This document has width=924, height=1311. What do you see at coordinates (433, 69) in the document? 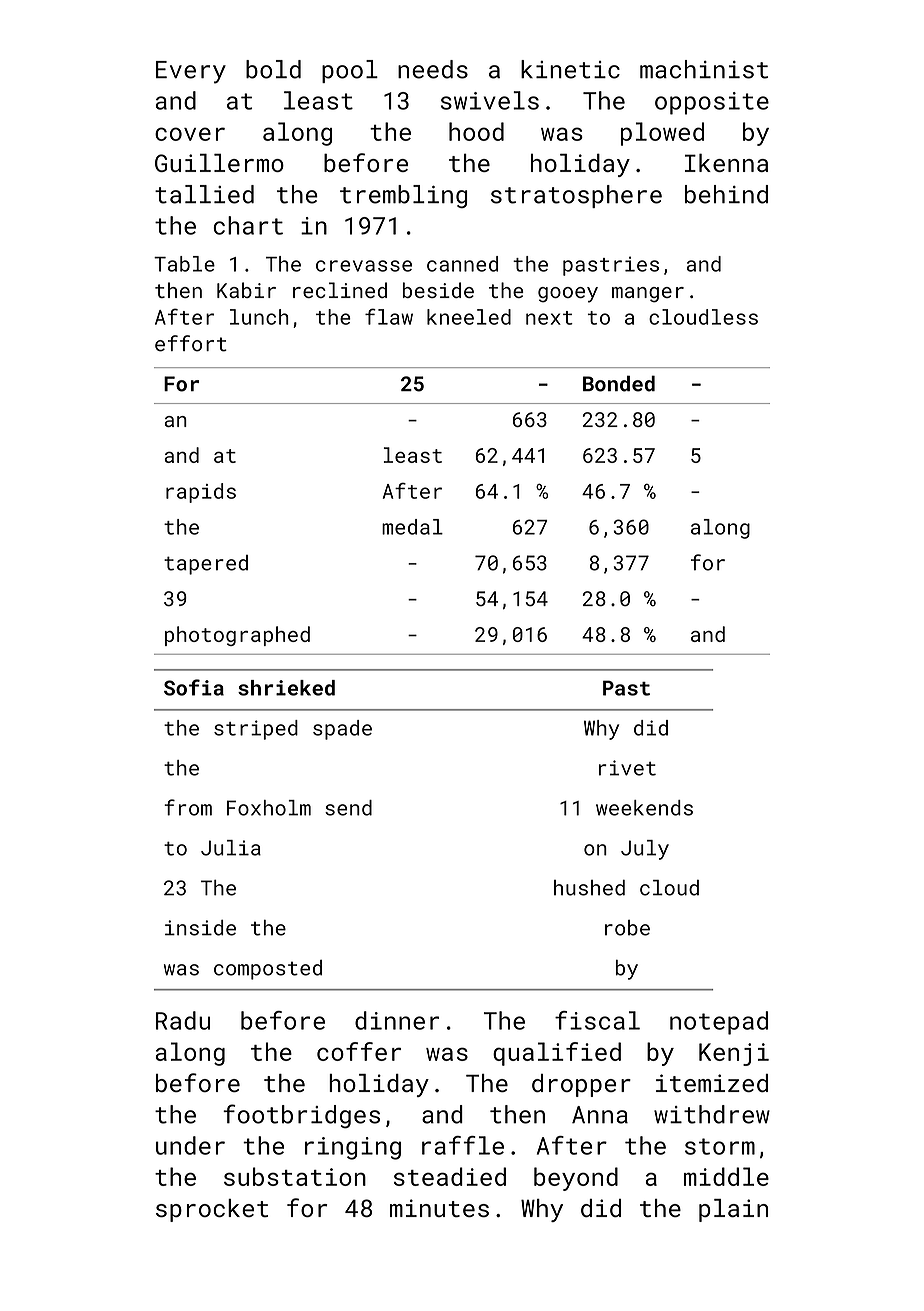
I see `needs` at bounding box center [433, 69].
